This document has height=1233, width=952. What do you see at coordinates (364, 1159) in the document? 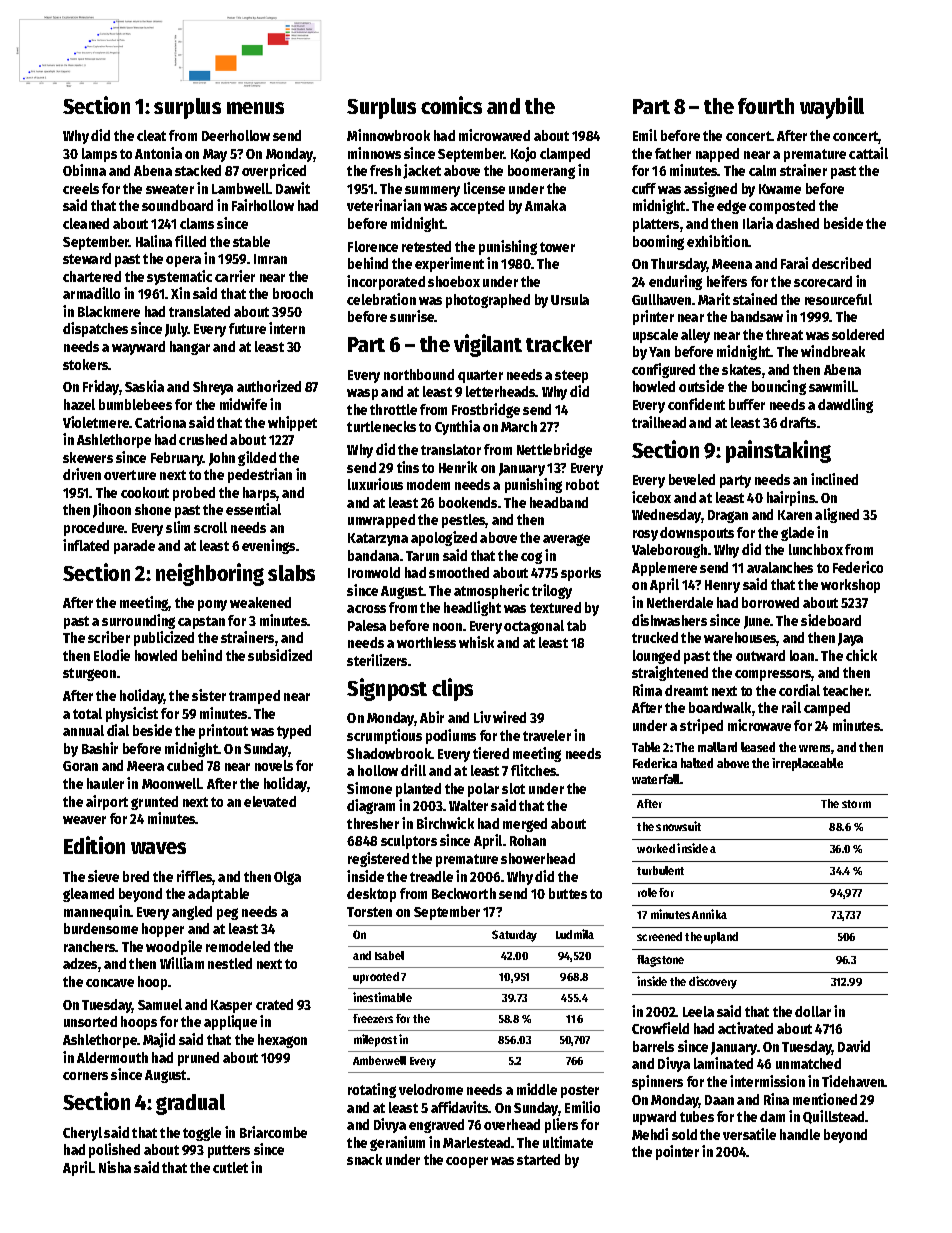
I see `snack` at bounding box center [364, 1159].
